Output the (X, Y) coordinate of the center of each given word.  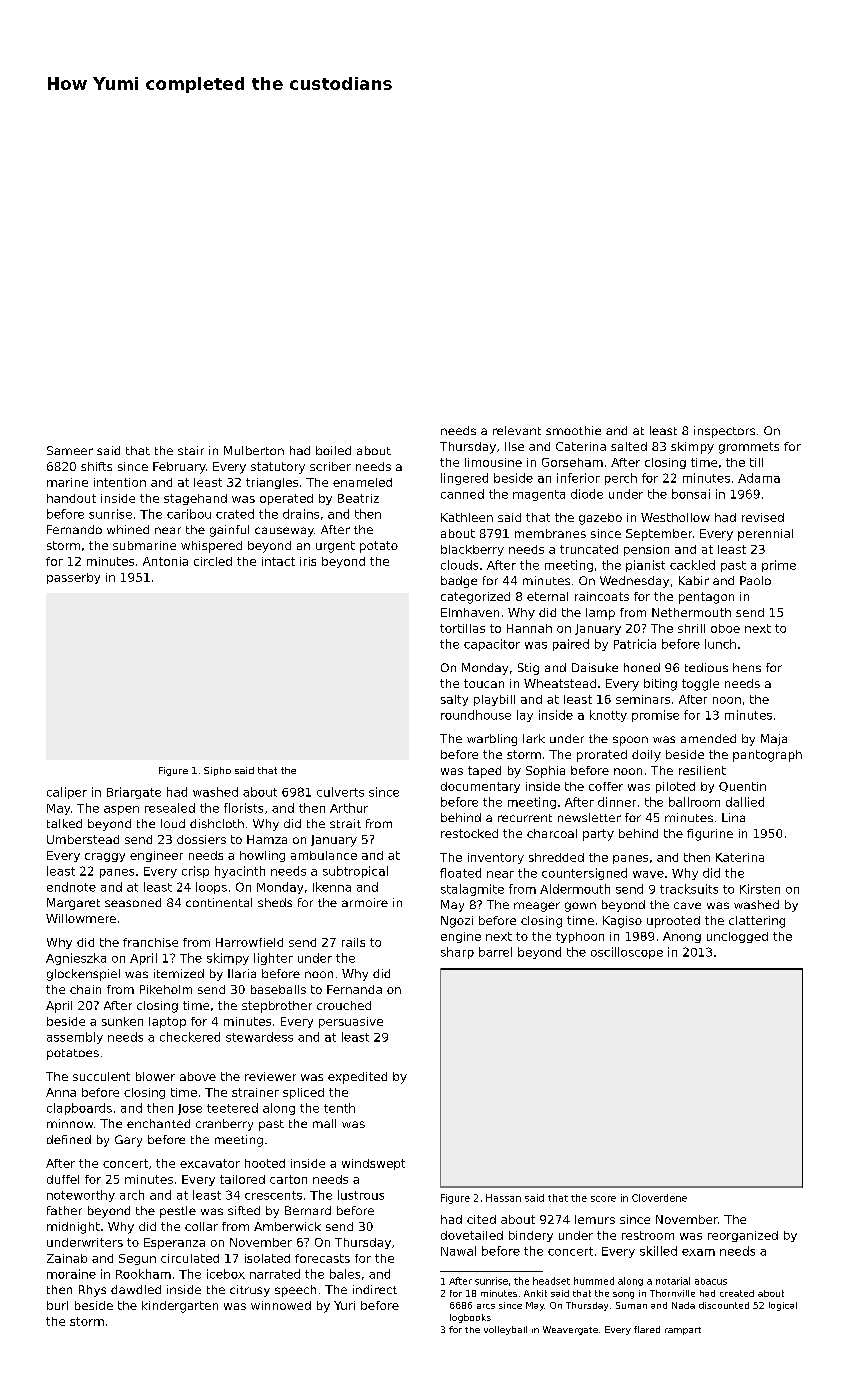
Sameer (70, 450)
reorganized (743, 1236)
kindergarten (180, 1307)
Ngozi (457, 922)
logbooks (470, 1318)
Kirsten (760, 889)
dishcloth (217, 823)
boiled (333, 450)
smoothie (573, 430)
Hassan (503, 1198)
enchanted (158, 1123)
